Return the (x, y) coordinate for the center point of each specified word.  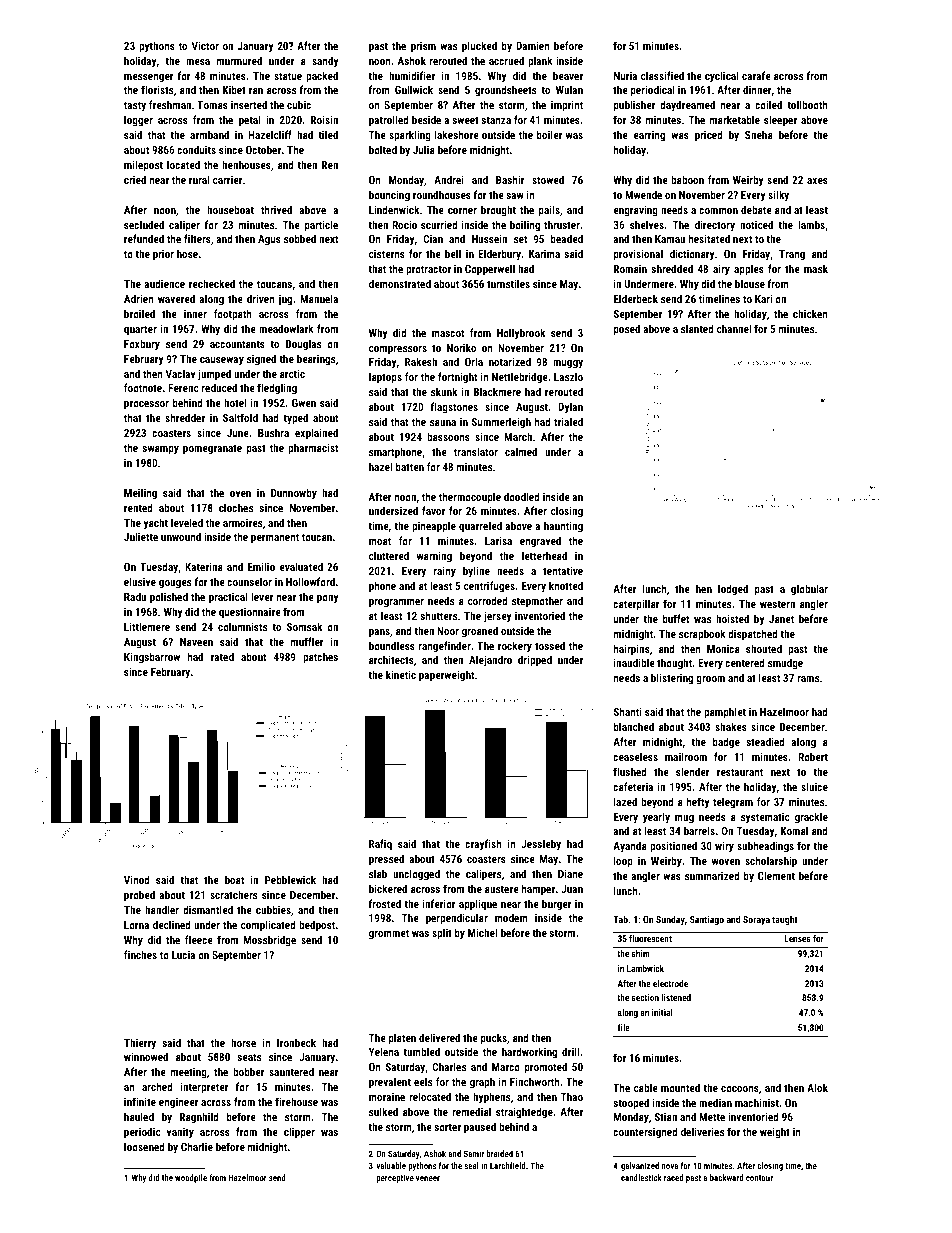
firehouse (296, 1101)
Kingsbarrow (152, 658)
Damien (533, 45)
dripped (535, 661)
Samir (474, 1153)
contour (759, 1178)
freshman (170, 104)
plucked (479, 47)
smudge (785, 664)
